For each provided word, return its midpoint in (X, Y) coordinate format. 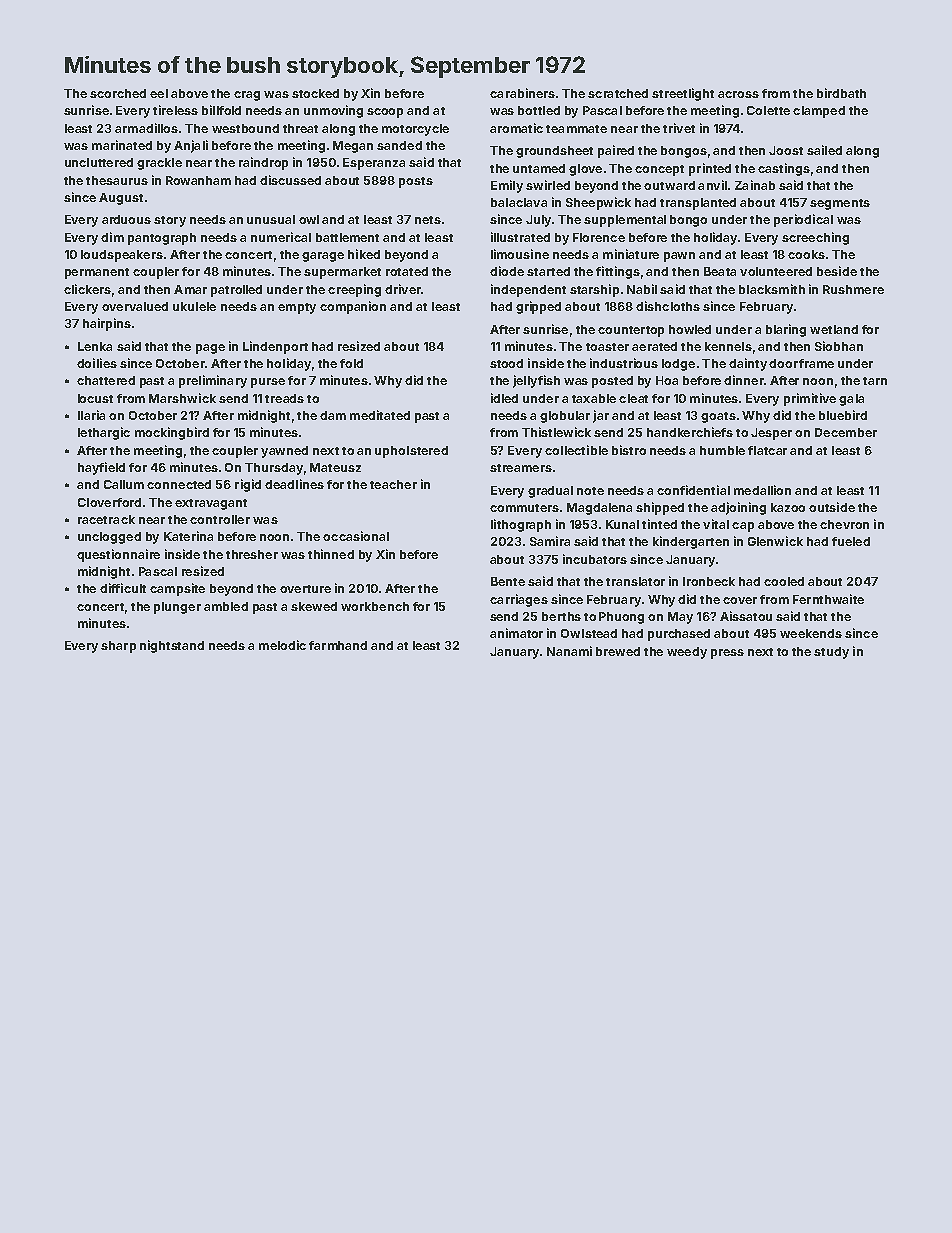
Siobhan (839, 346)
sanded (399, 145)
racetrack (106, 519)
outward (669, 185)
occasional (356, 536)
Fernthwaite (828, 599)
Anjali (191, 146)
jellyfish (536, 381)
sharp (118, 647)
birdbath (841, 93)
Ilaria (91, 415)
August (121, 199)
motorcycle (415, 130)
